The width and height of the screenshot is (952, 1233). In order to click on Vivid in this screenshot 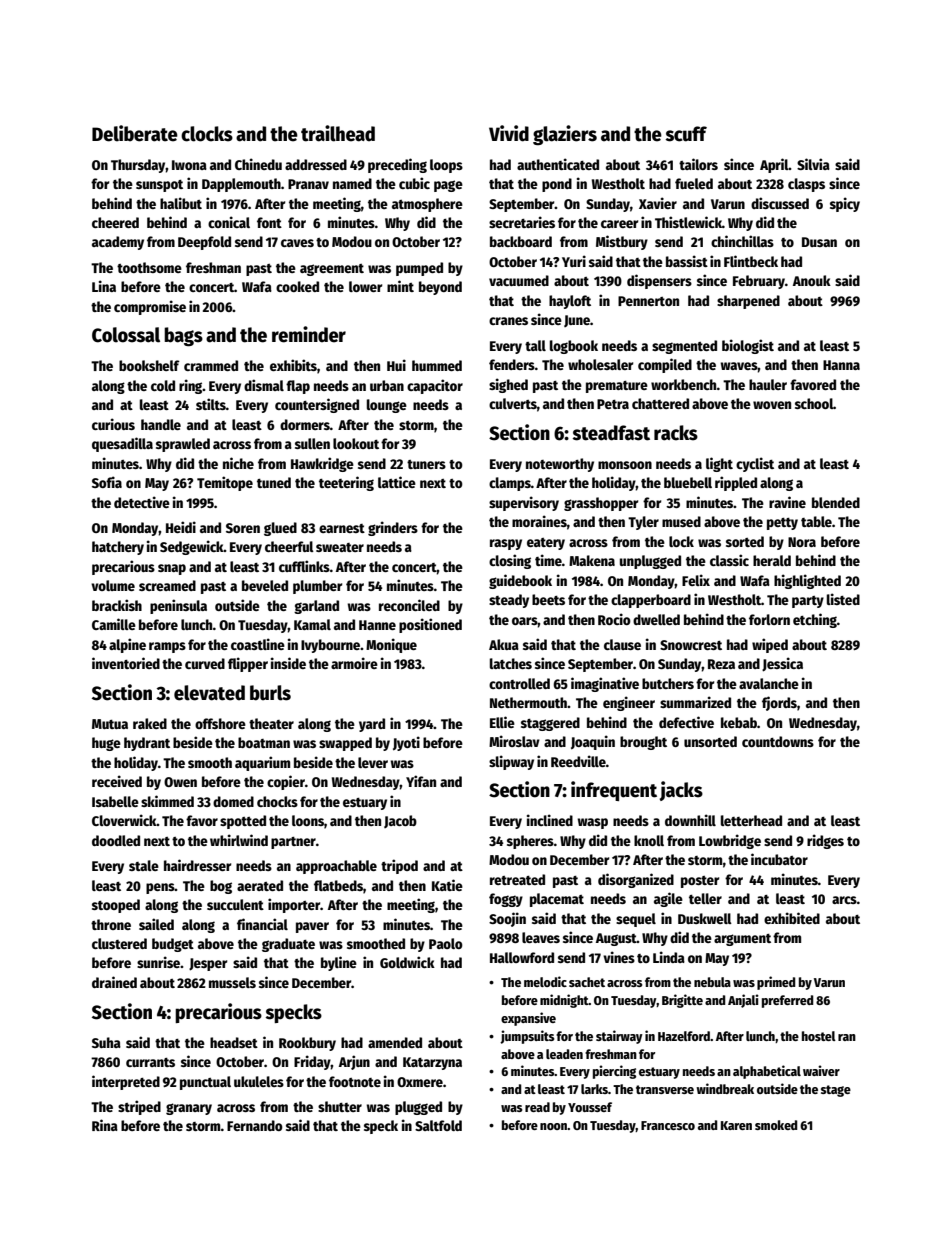, I will do `click(509, 133)`.
